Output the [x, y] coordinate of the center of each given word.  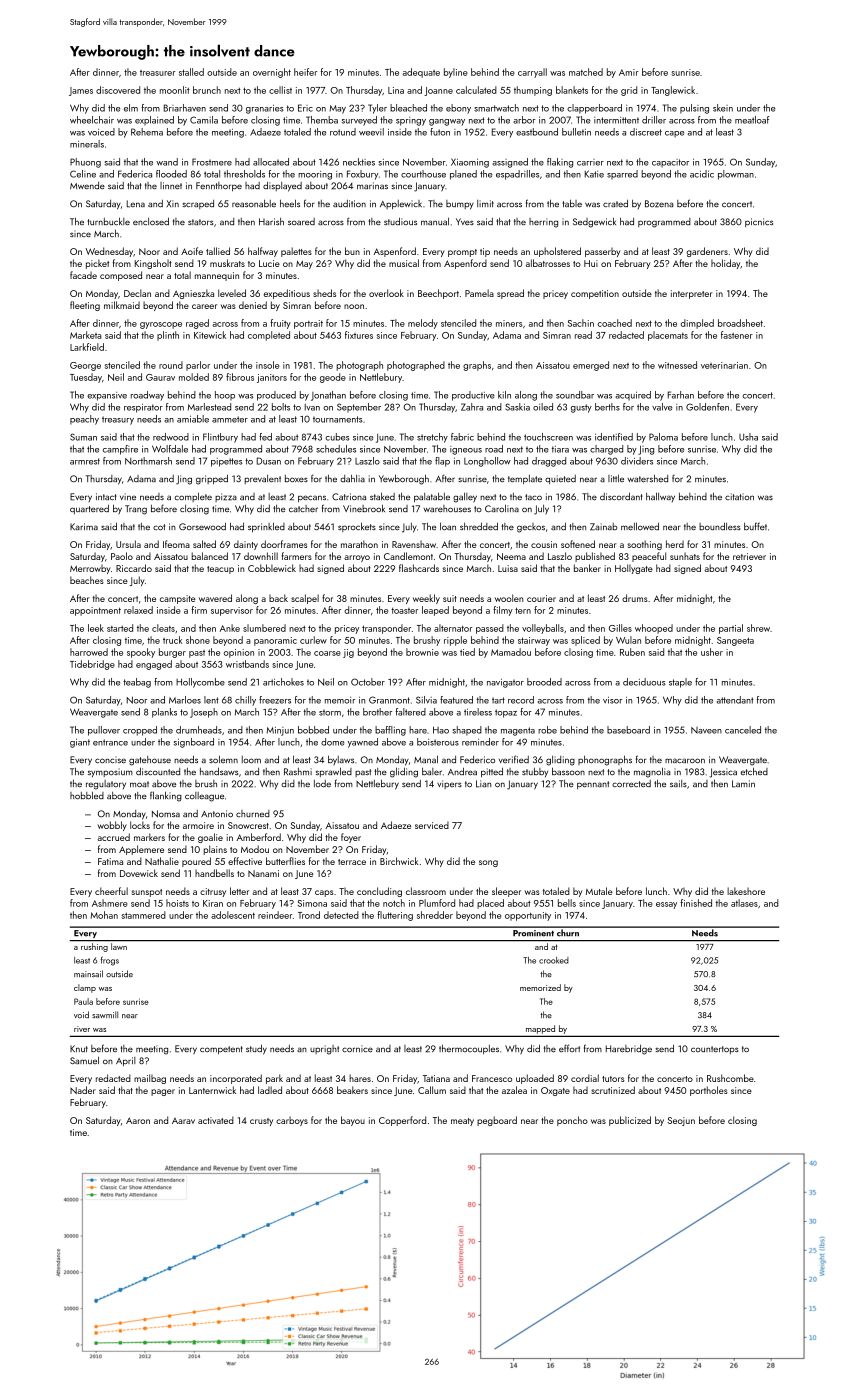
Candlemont [408, 556]
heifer [305, 72]
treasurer [157, 73]
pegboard [497, 1121]
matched [586, 72]
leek [96, 628]
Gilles [620, 628]
